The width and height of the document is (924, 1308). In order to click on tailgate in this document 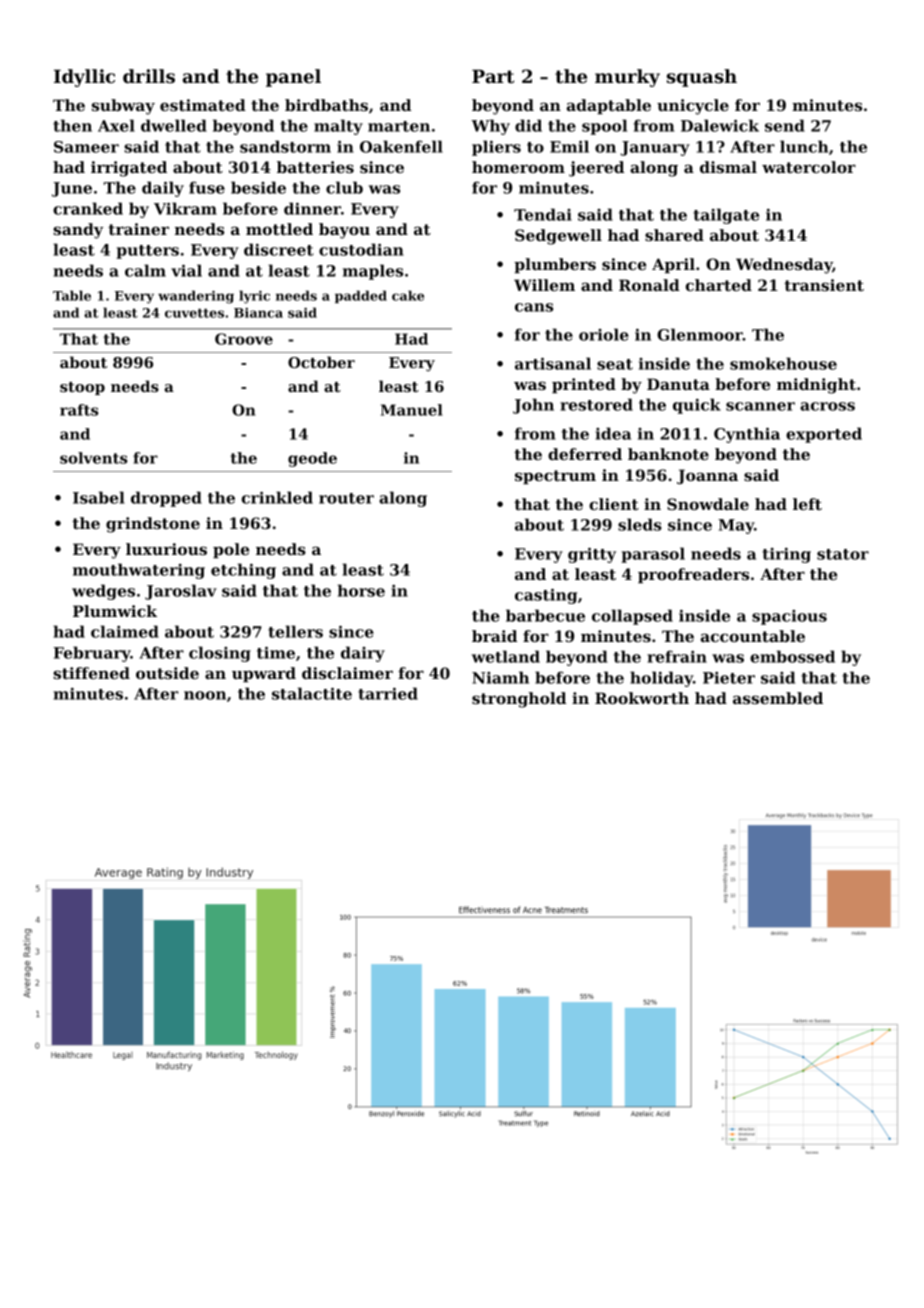, I will do `click(726, 216)`.
